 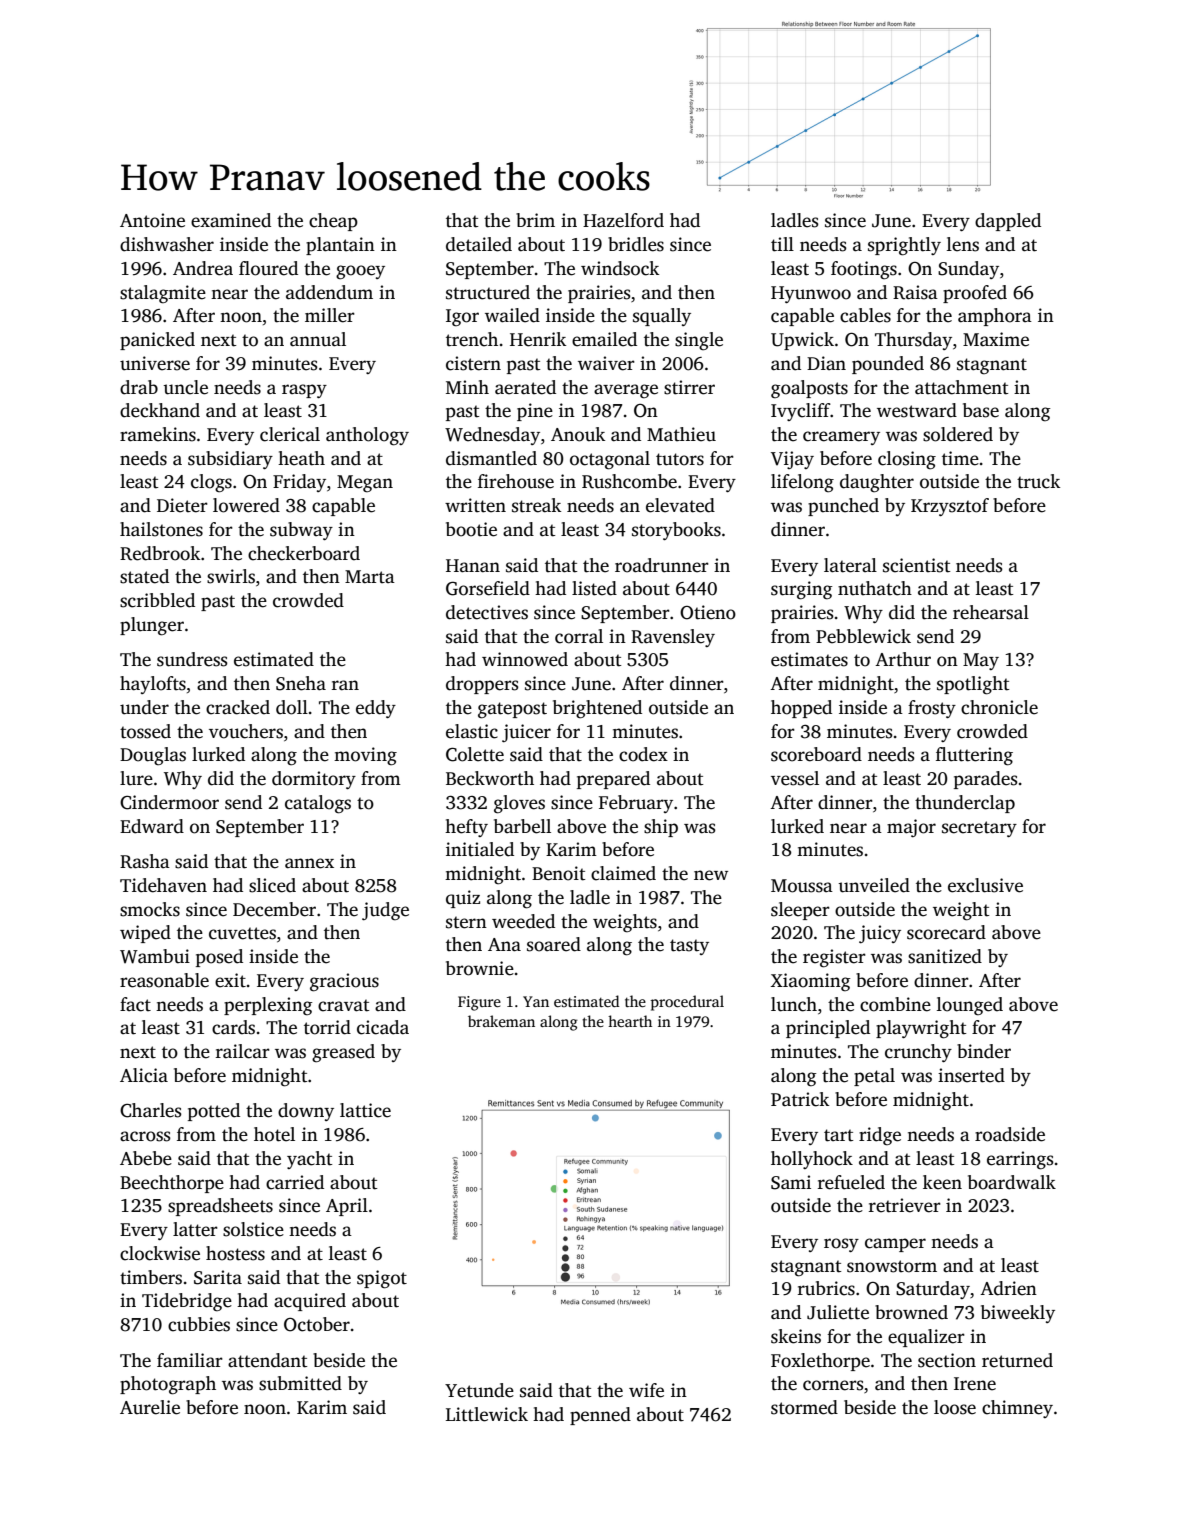 I want to click on spigot, so click(x=382, y=1279).
